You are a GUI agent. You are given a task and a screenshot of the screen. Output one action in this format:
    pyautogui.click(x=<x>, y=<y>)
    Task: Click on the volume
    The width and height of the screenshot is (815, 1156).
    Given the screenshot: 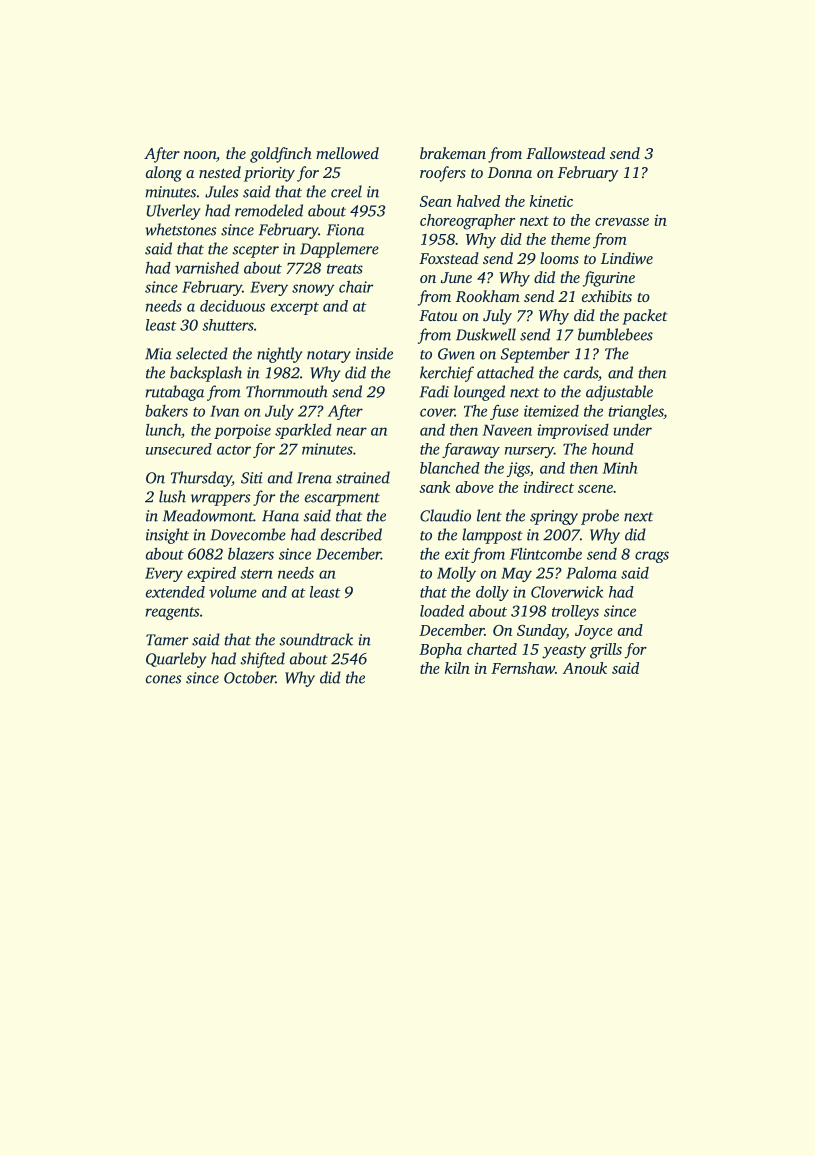 What is the action you would take?
    pyautogui.click(x=233, y=592)
